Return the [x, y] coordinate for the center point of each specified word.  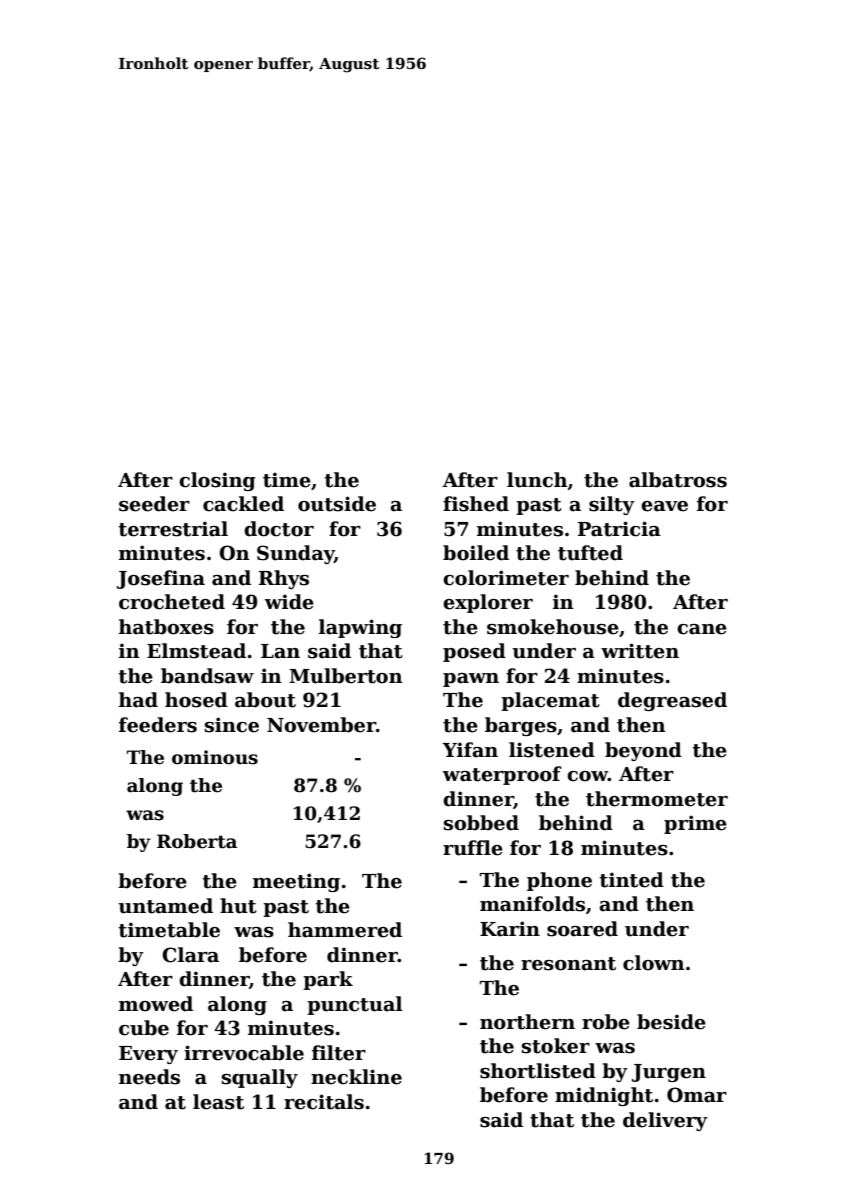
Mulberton [346, 676]
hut [238, 906]
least [218, 1102]
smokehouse [553, 627]
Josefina [161, 579]
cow [587, 776]
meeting [296, 882]
